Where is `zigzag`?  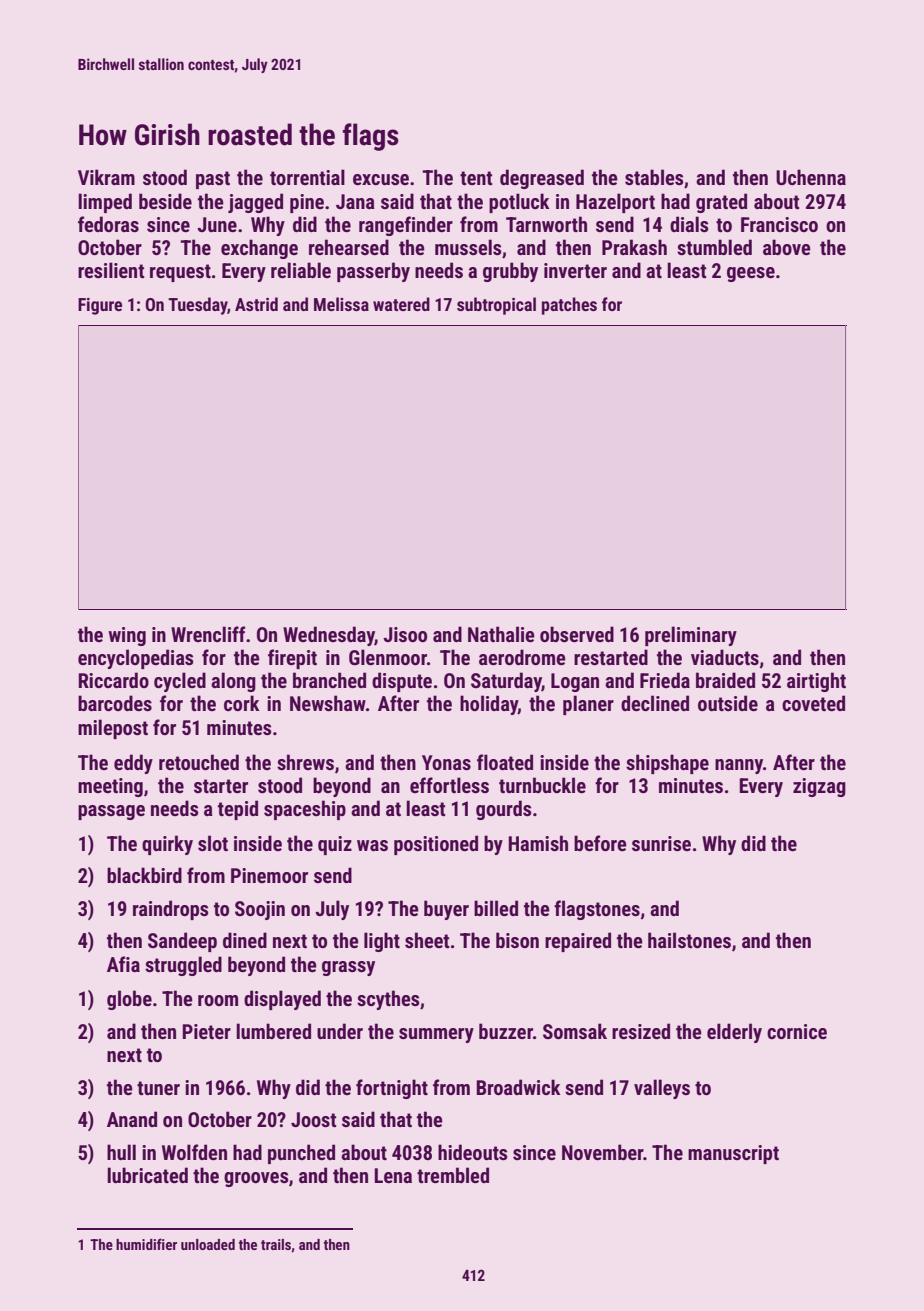
zigzag is located at coordinates (819, 787).
